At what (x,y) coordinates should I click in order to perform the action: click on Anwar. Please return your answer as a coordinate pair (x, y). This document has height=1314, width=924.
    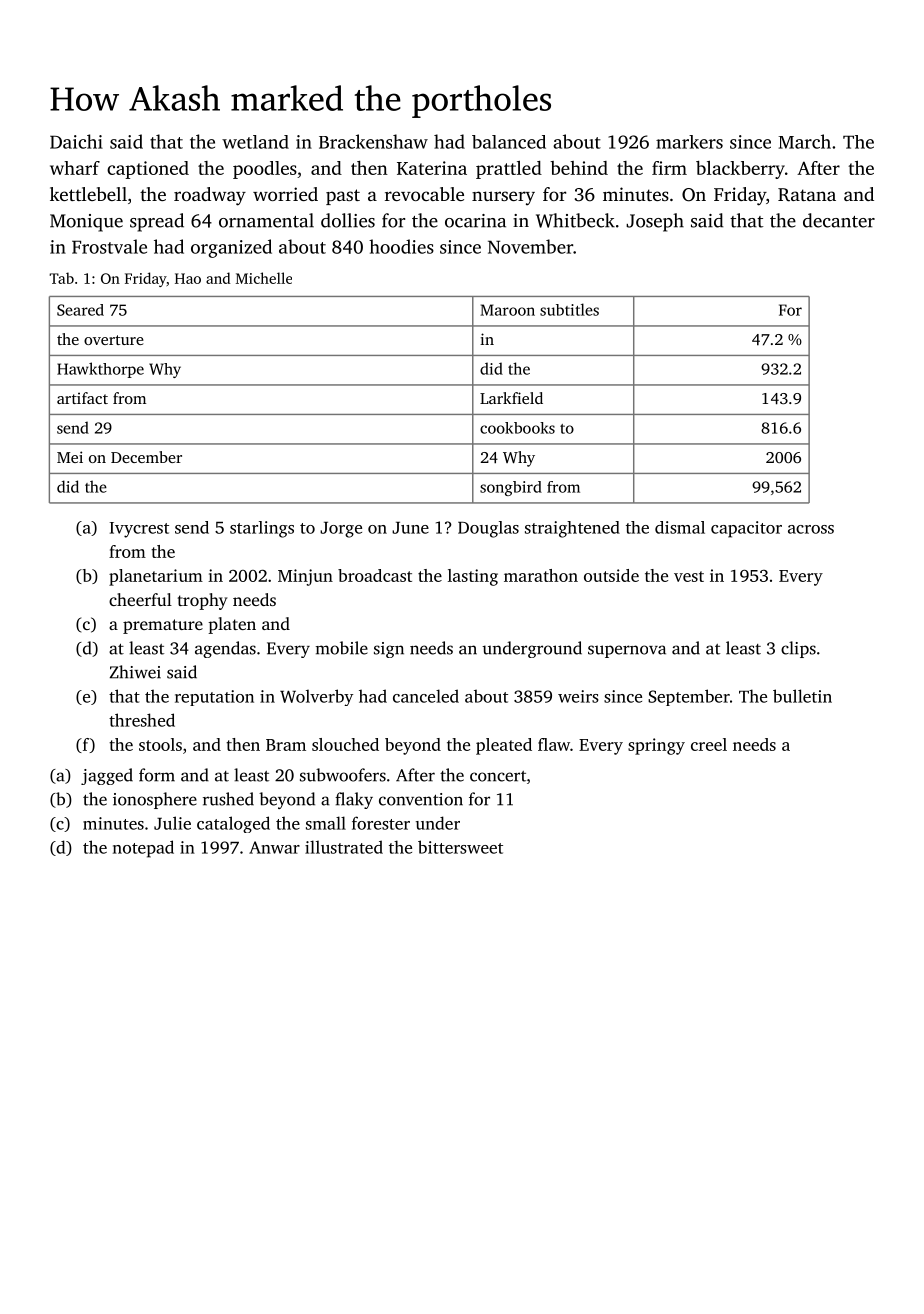
    Looking at the image, I should click on (274, 847).
